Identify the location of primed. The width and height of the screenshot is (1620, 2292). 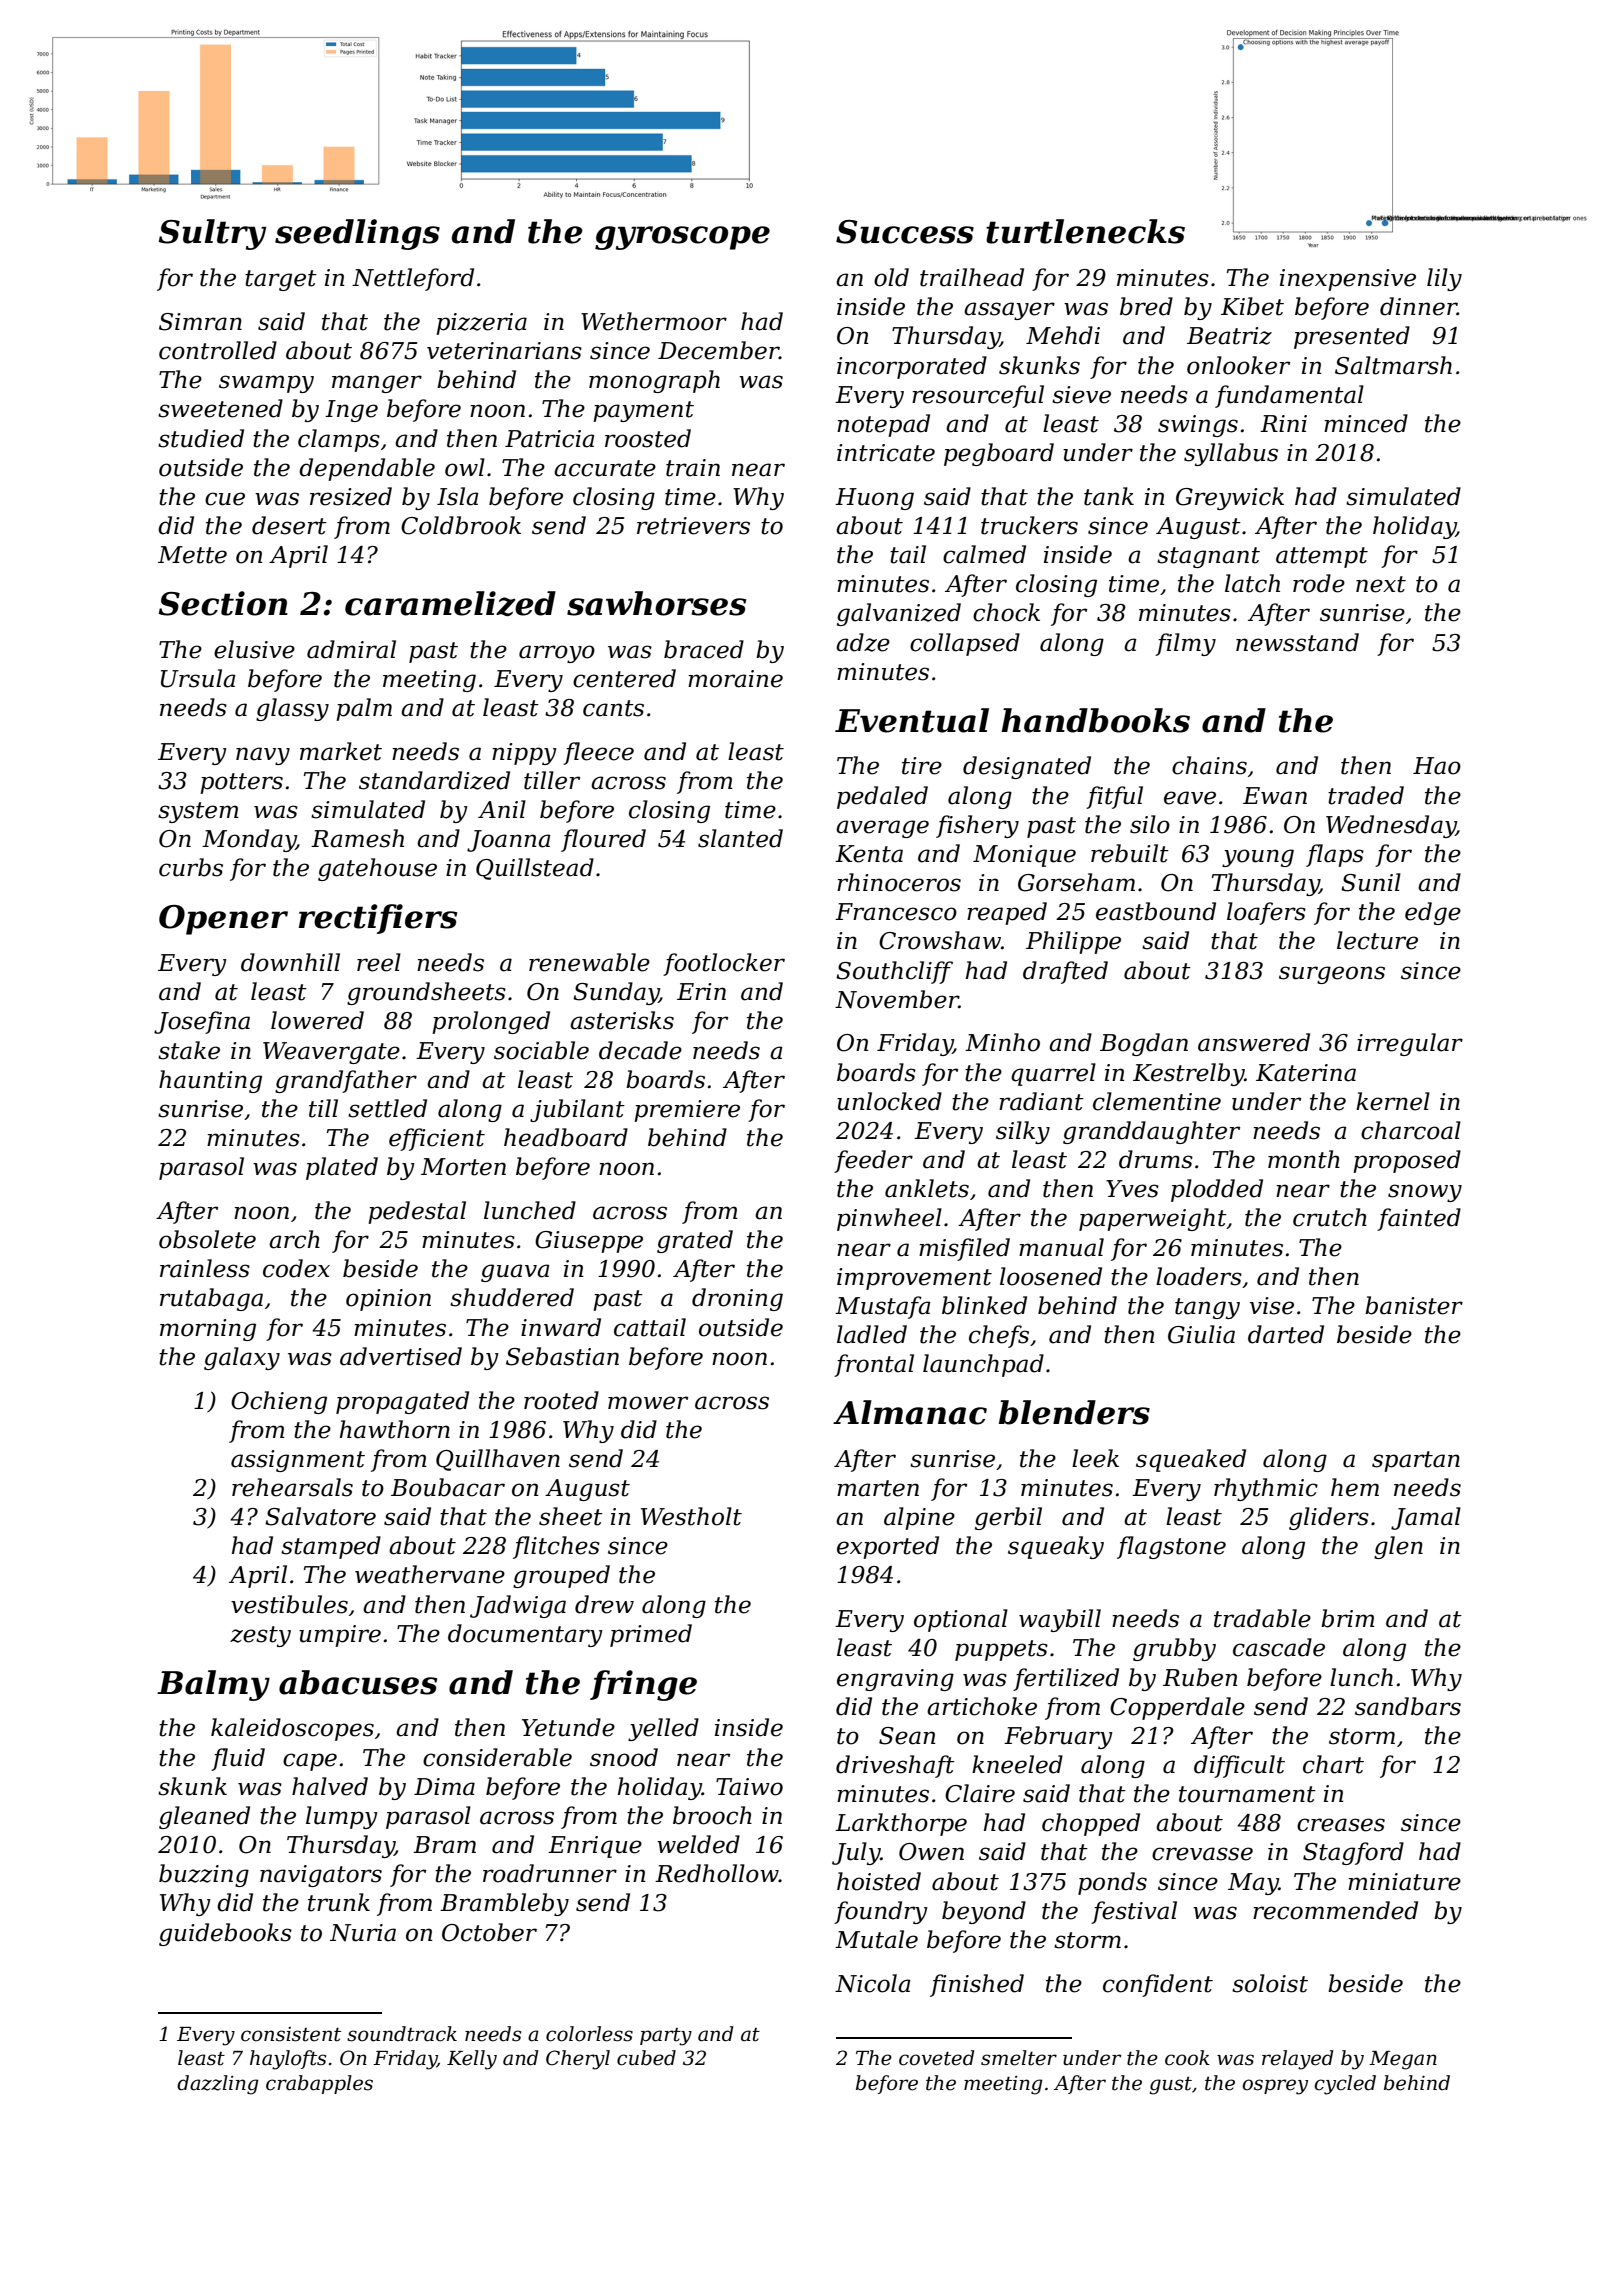
(651, 1635).
